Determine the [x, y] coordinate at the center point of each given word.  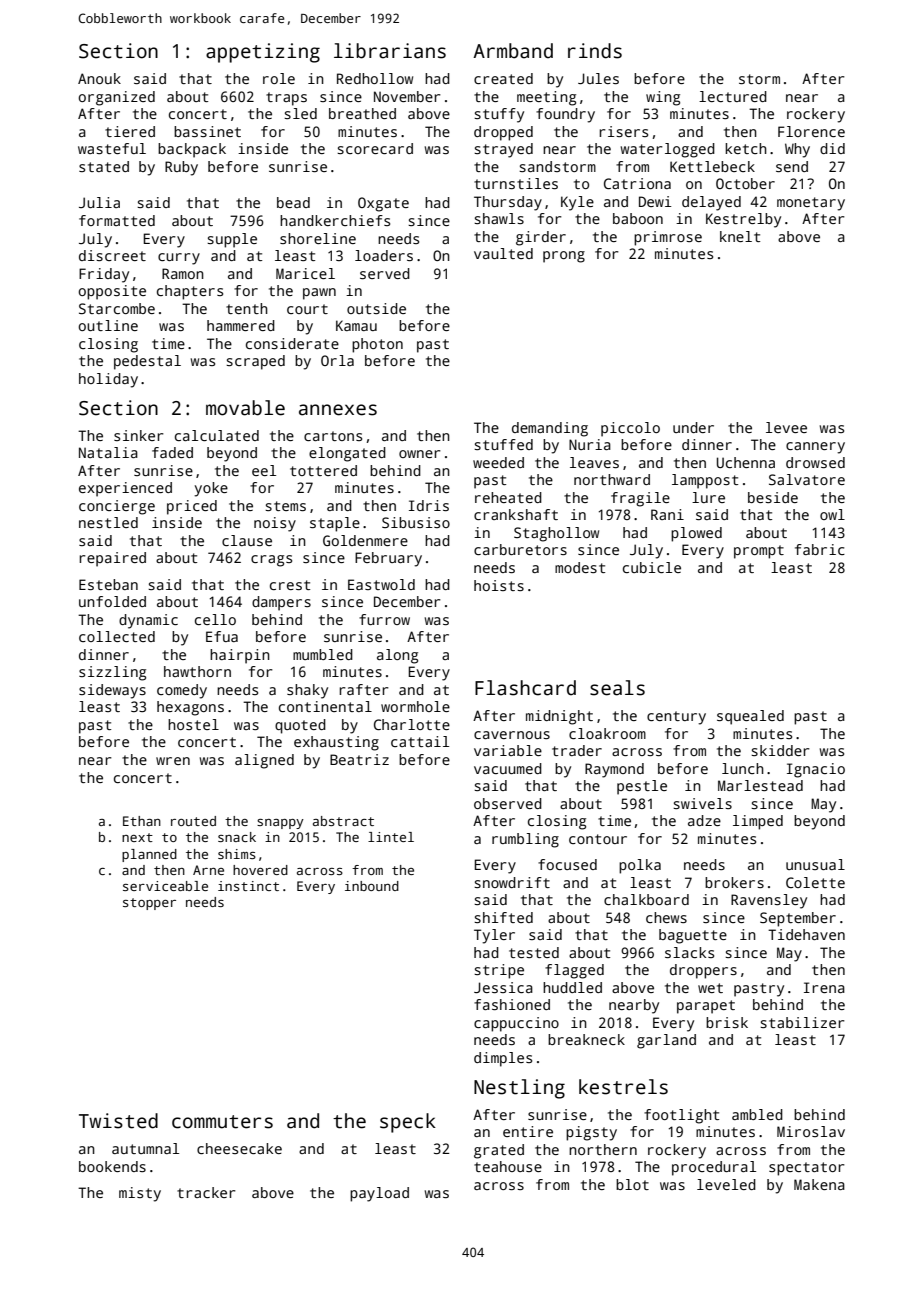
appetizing [263, 53]
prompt [759, 552]
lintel [391, 837]
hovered [260, 870]
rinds [595, 51]
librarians [390, 51]
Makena [819, 1184]
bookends [112, 1166]
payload [379, 1194]
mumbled [323, 654]
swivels [702, 803]
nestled [108, 522]
